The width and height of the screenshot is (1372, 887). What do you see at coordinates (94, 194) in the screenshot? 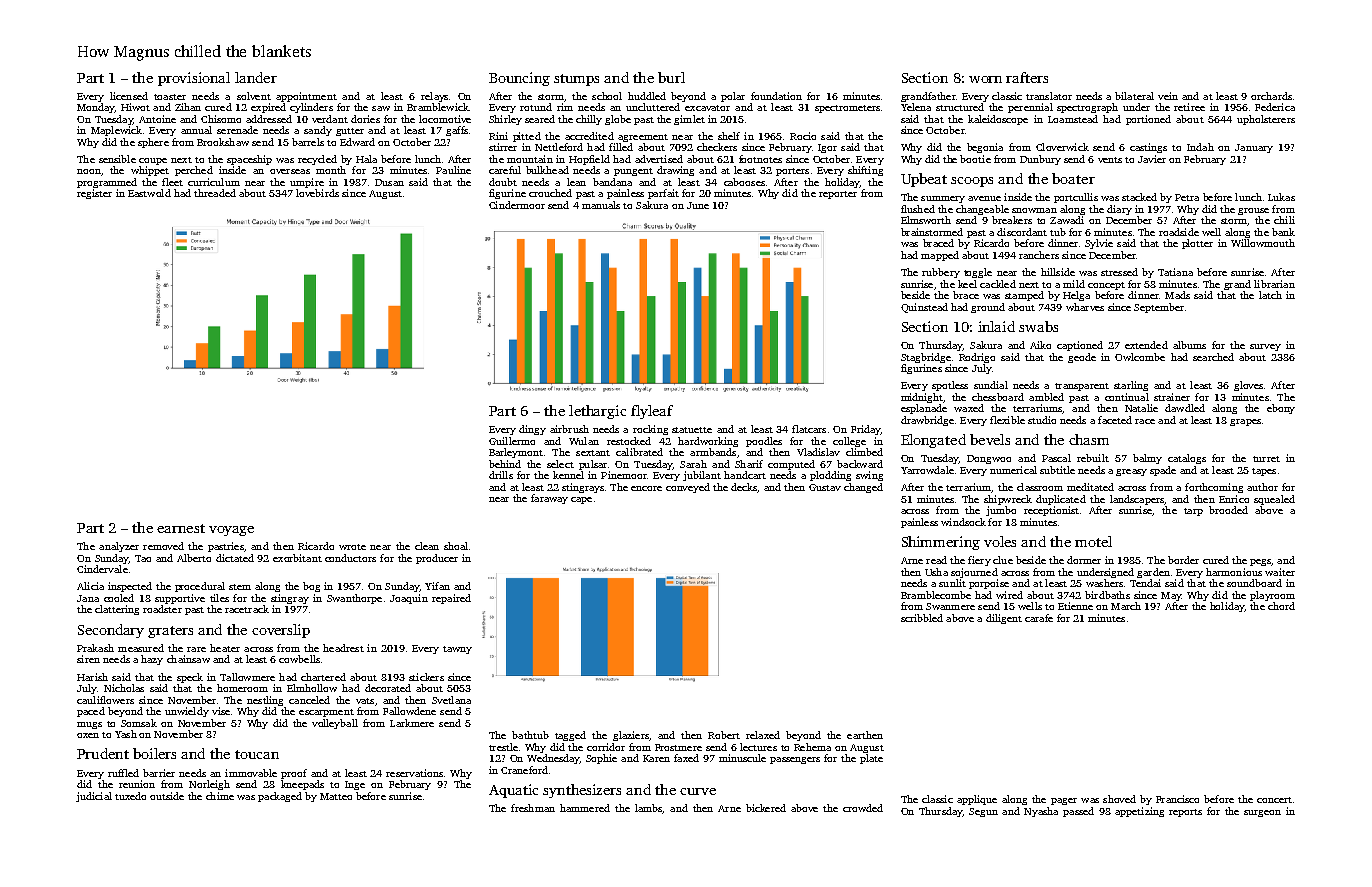
I see `register` at bounding box center [94, 194].
